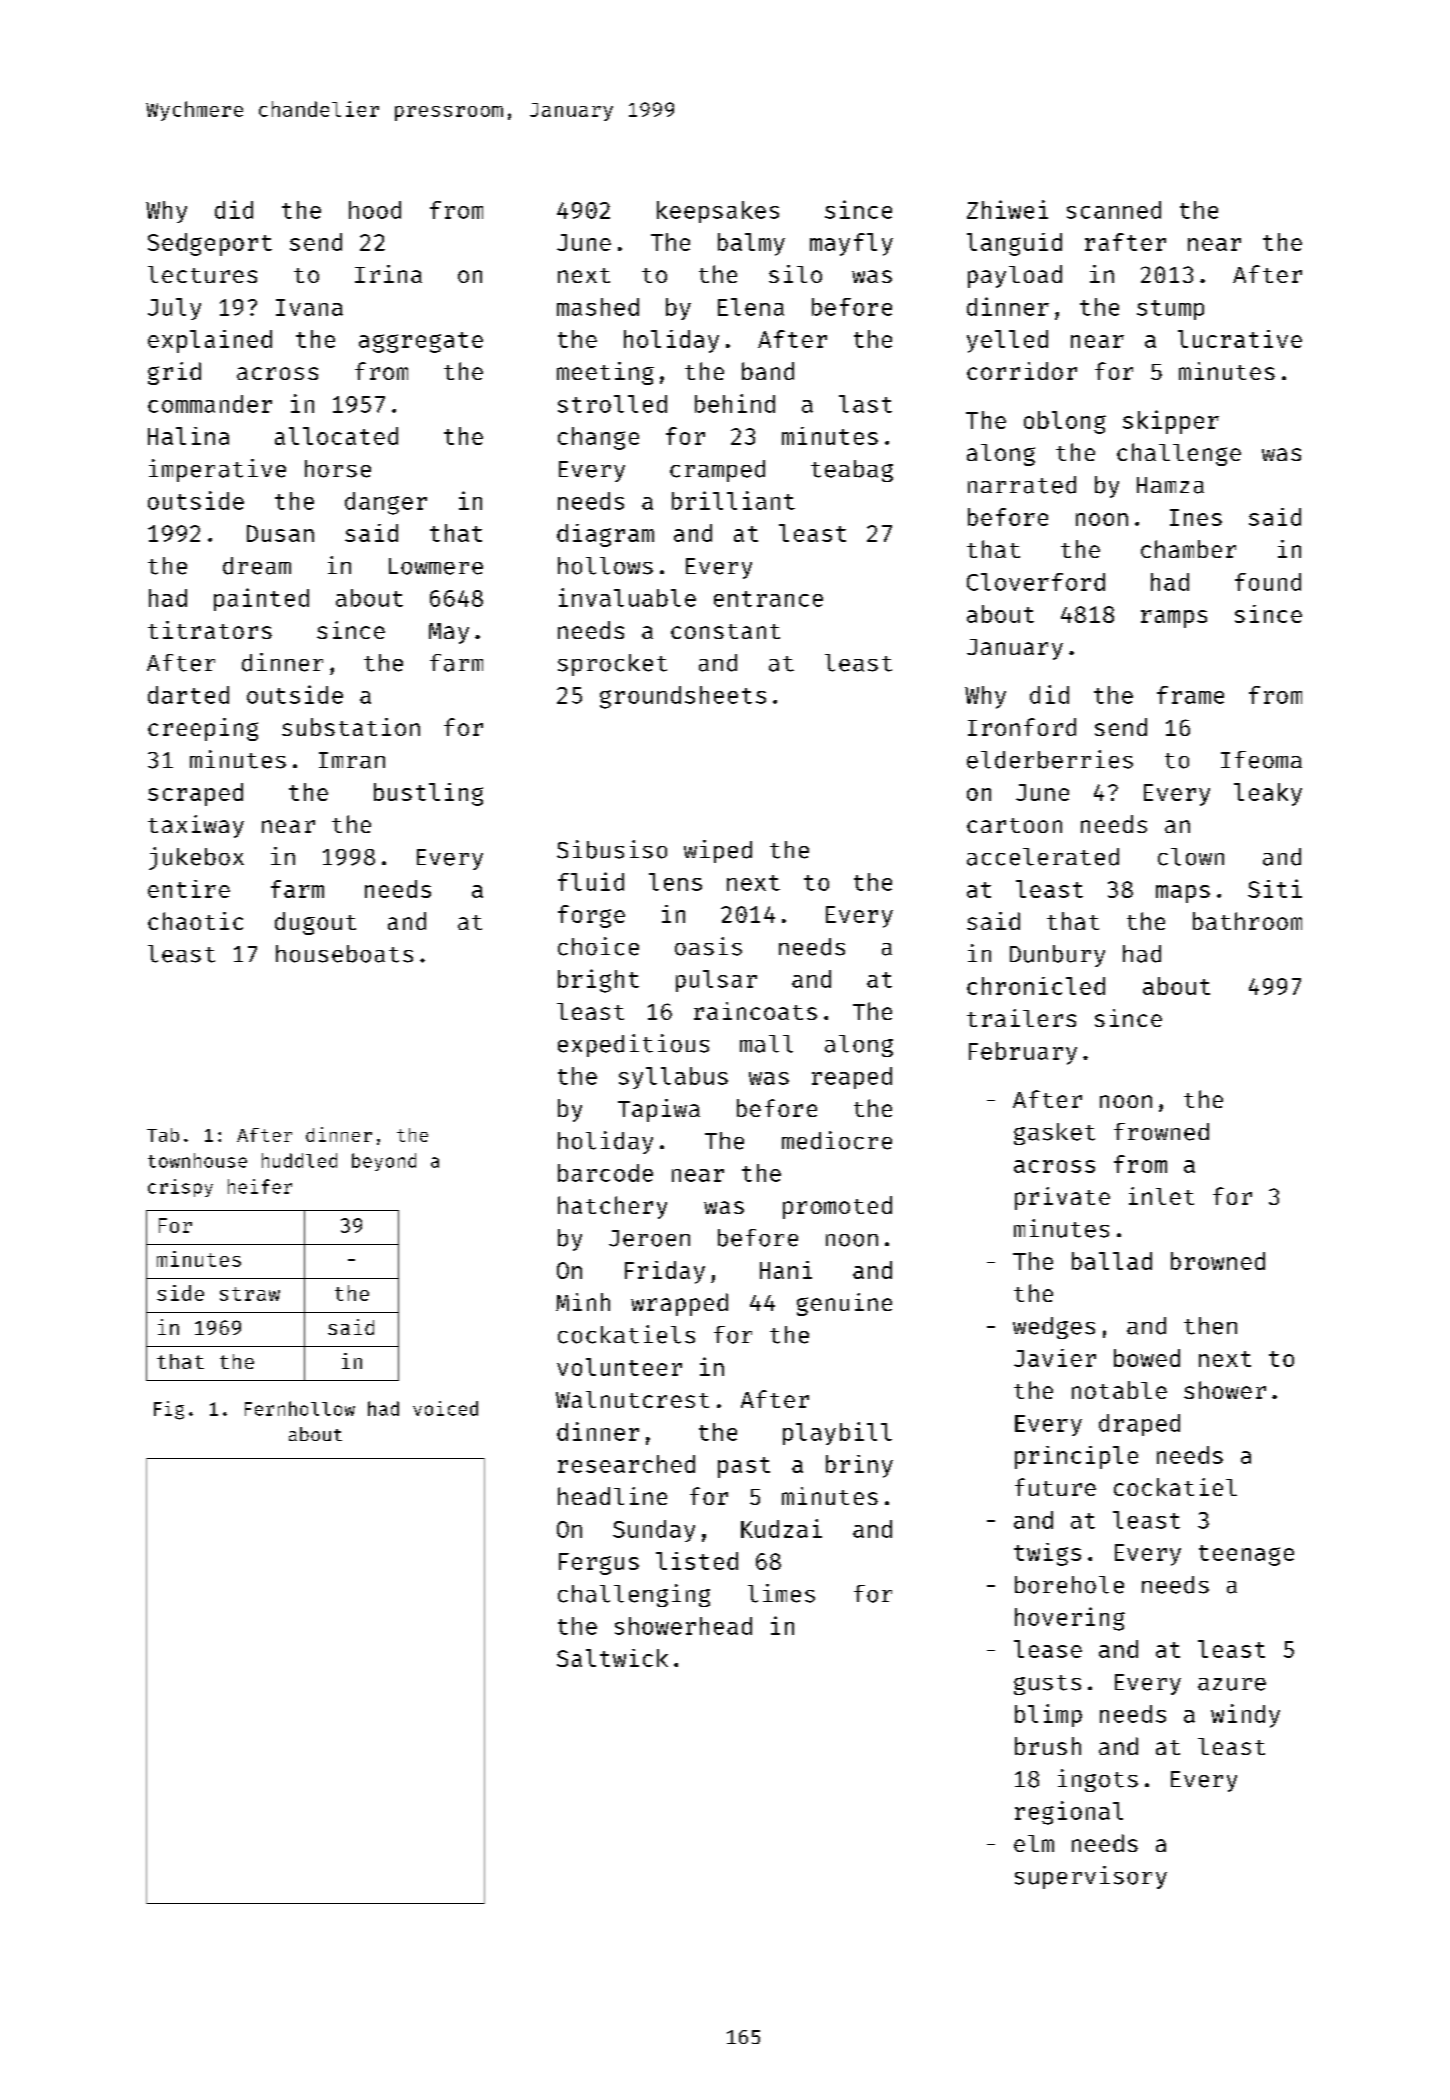  What do you see at coordinates (683, 697) in the document?
I see `groundsheets` at bounding box center [683, 697].
